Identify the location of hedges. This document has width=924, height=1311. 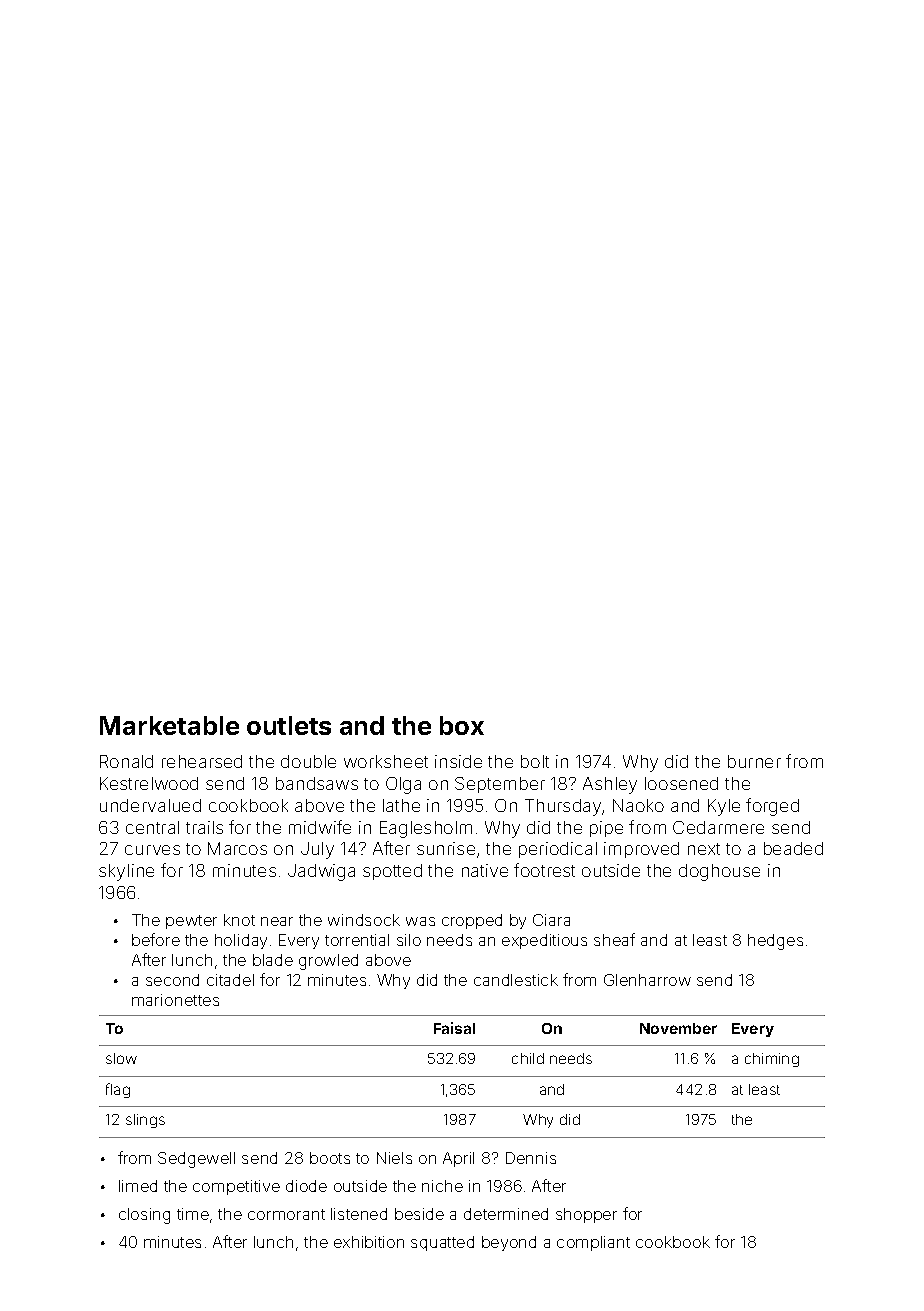
(775, 942).
